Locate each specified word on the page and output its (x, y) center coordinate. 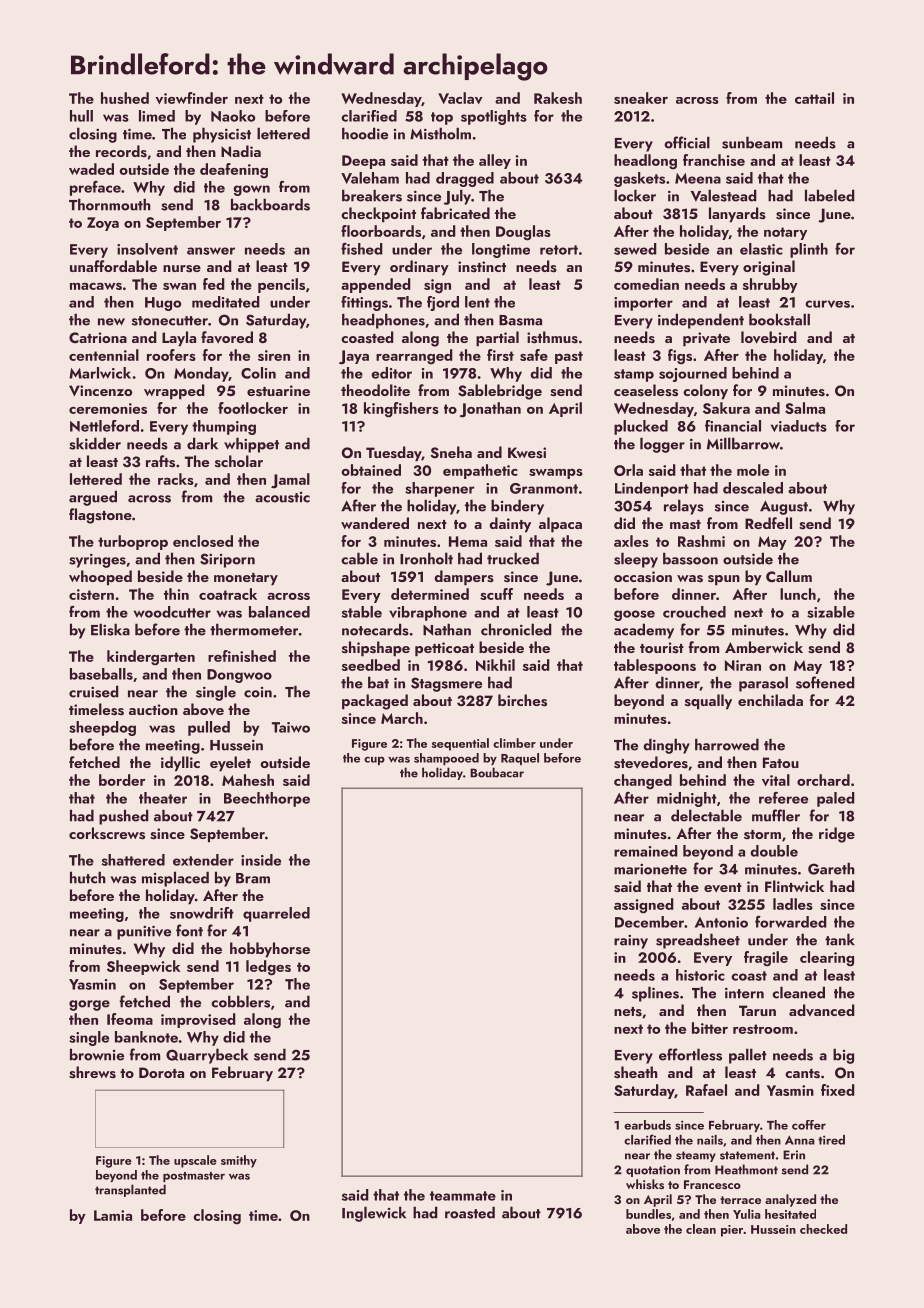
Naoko (233, 116)
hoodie (365, 133)
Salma (805, 408)
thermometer (254, 629)
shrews (92, 1072)
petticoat (444, 649)
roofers (171, 355)
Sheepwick (144, 967)
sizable (831, 612)
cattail (814, 98)
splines (655, 994)
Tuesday (394, 454)
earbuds (647, 1125)
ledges (268, 968)
